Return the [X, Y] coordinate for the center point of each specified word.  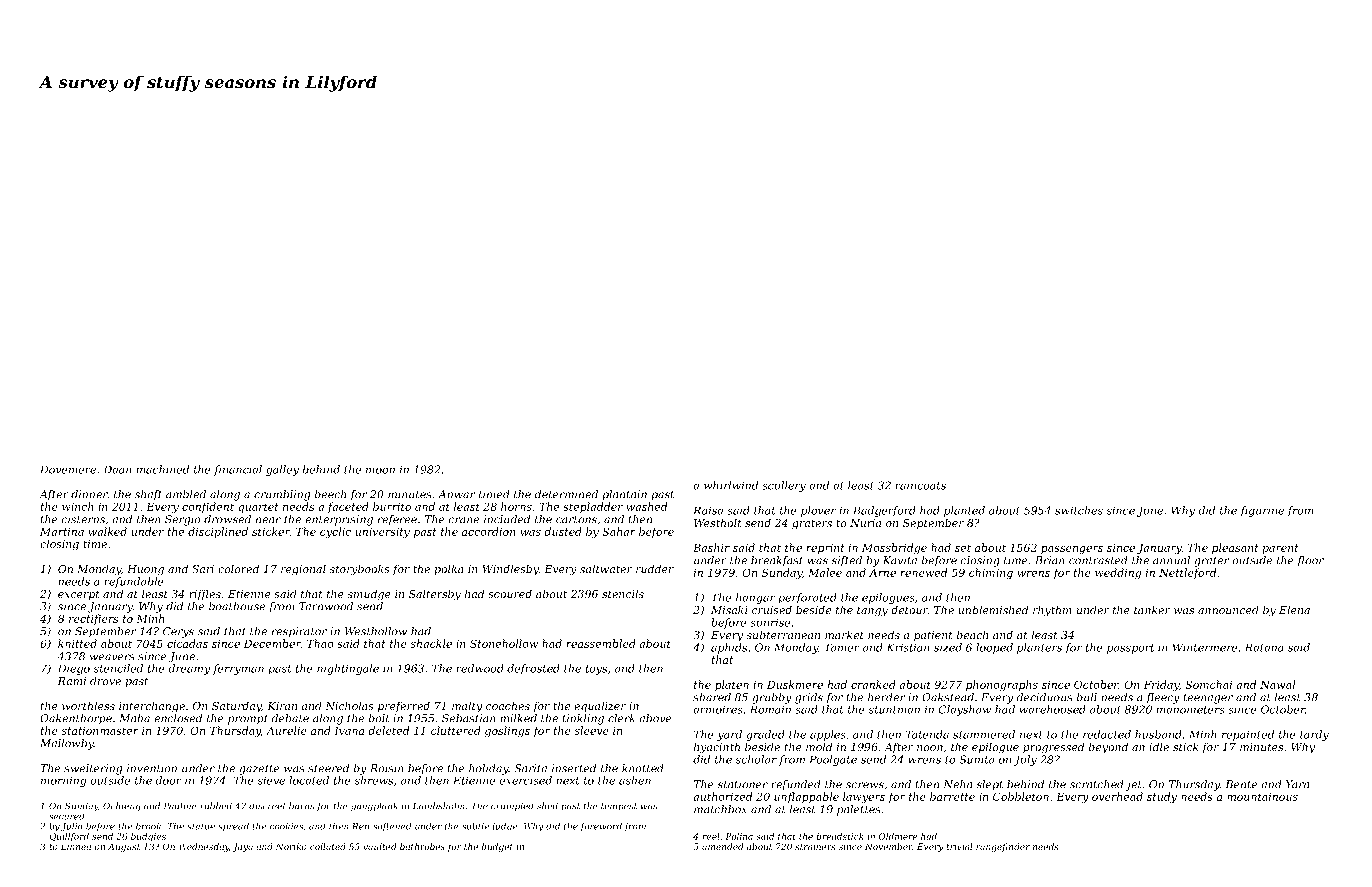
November [889, 846]
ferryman [238, 669]
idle [1159, 746]
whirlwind [731, 485]
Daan [117, 469]
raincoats [920, 485]
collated [328, 846]
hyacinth [717, 748]
